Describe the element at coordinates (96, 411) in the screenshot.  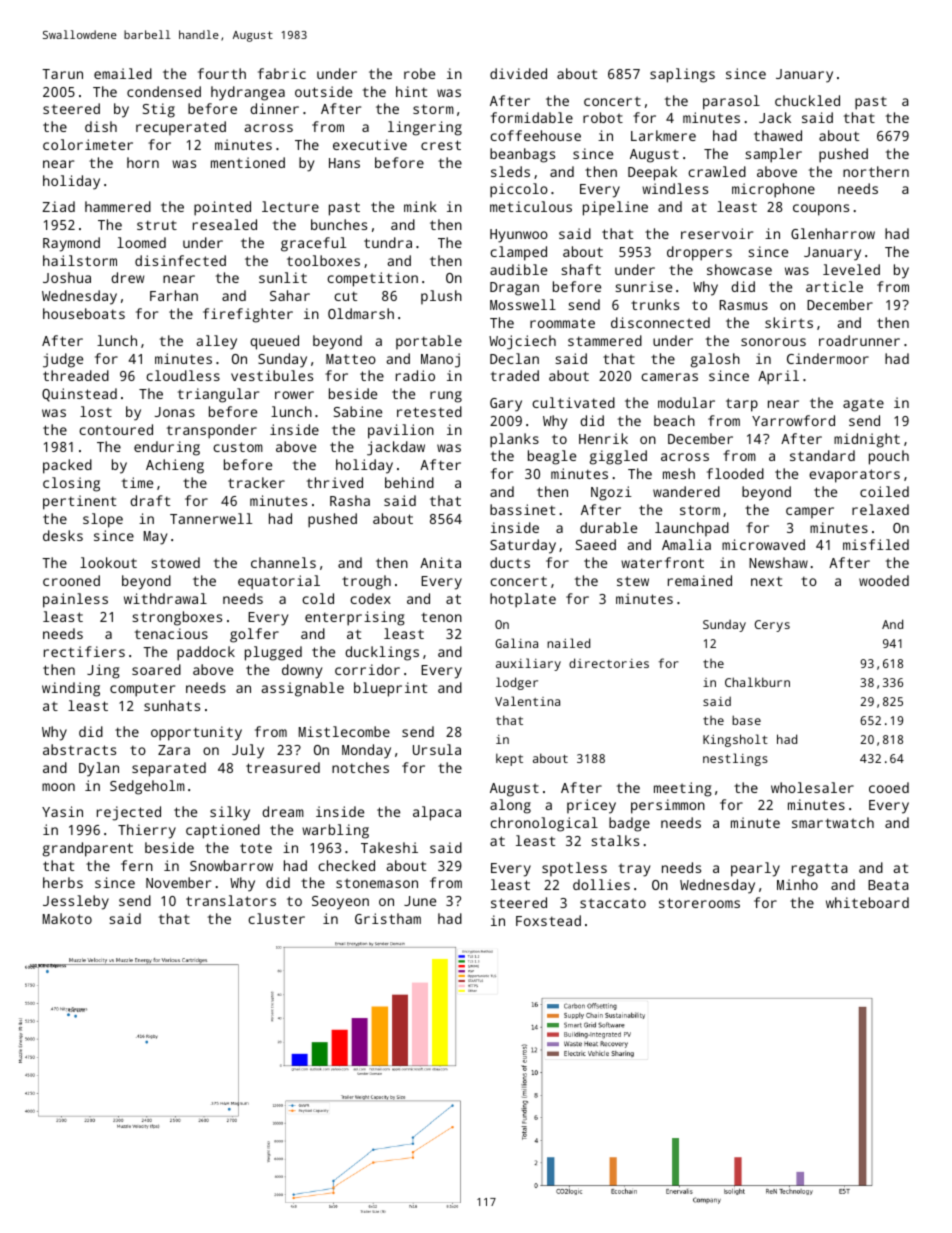
I see `lost` at that location.
